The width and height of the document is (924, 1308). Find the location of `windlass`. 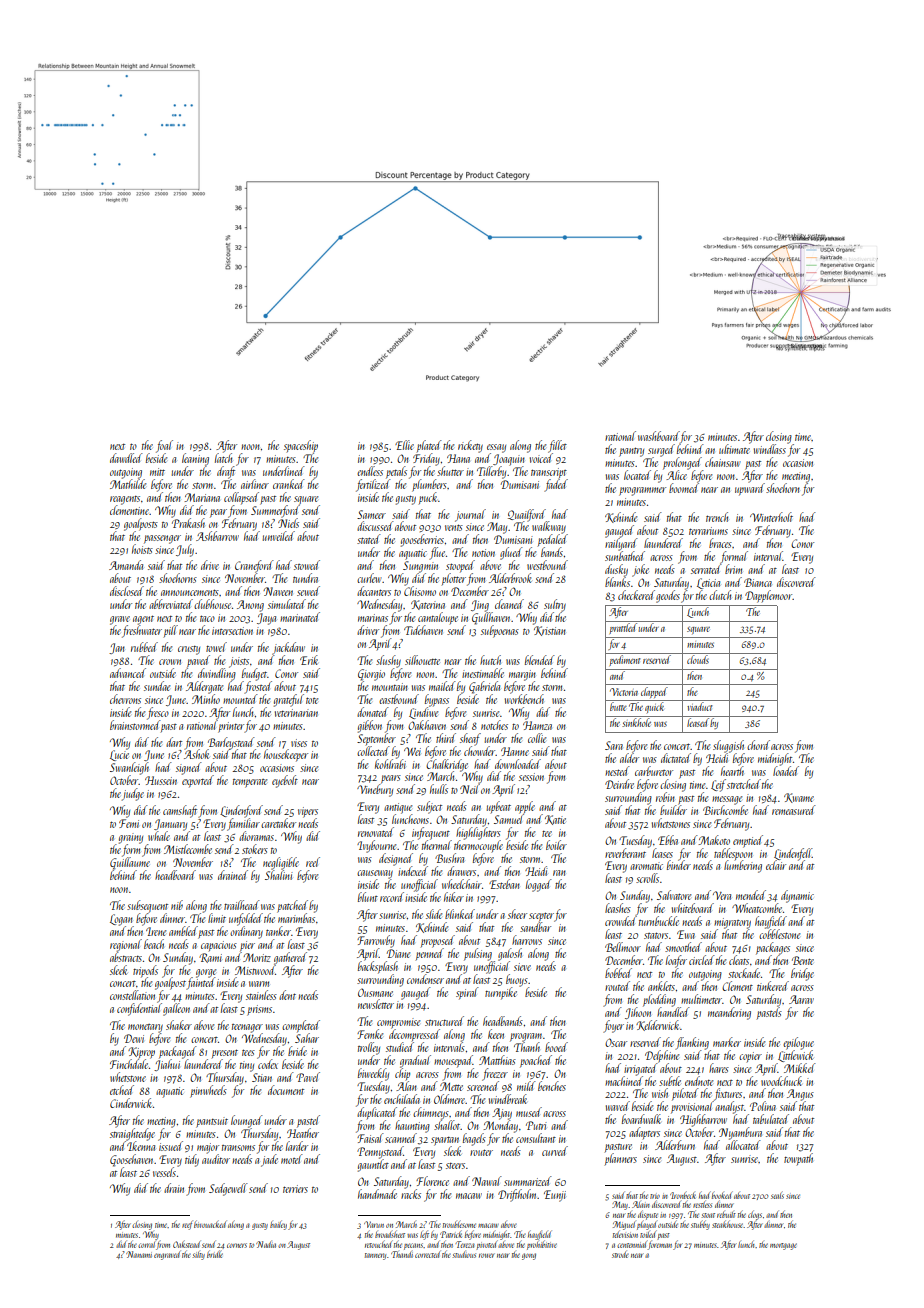

windlass is located at coordinates (770, 449).
